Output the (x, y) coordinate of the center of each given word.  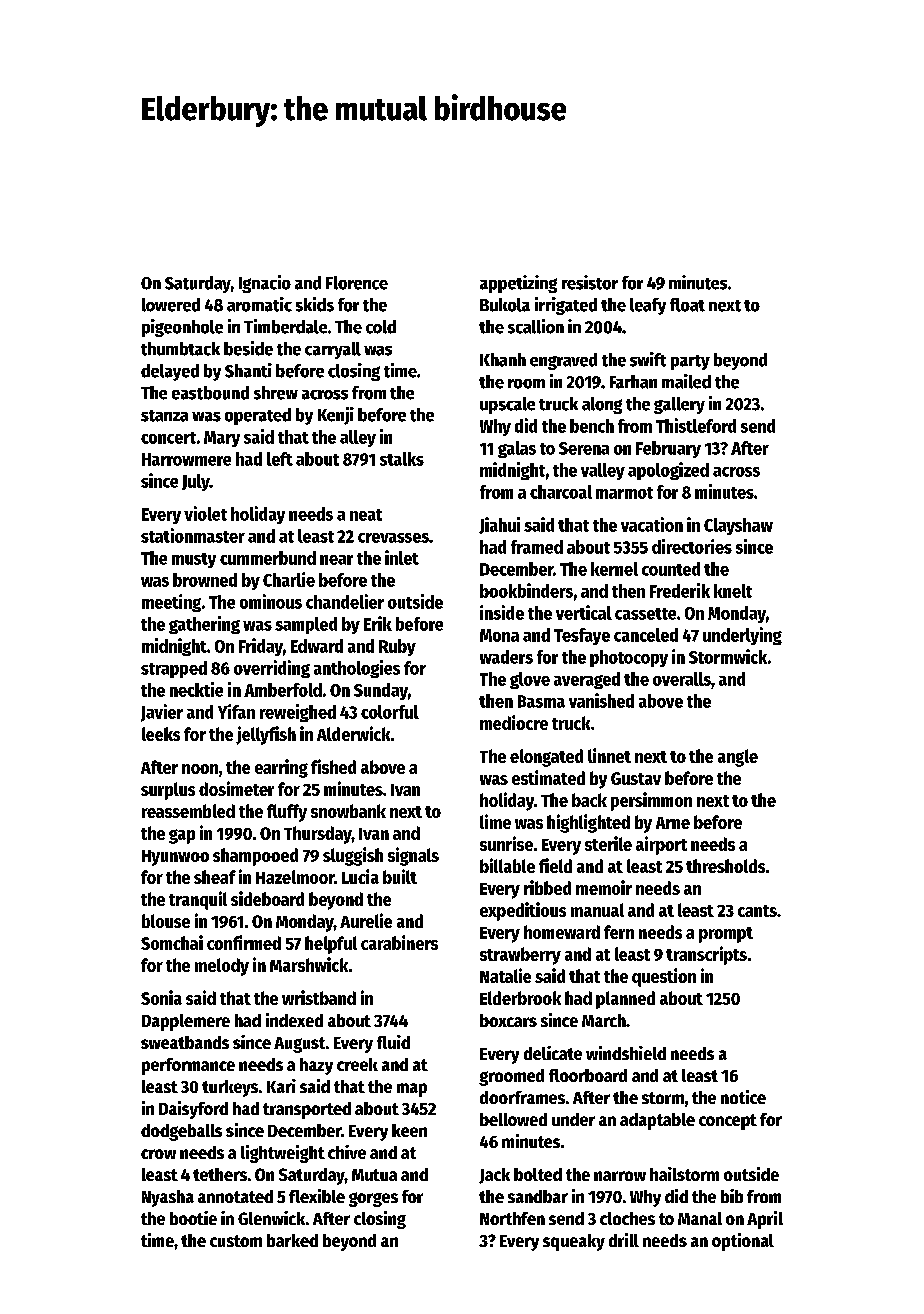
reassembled (188, 811)
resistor (590, 282)
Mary (222, 439)
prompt (726, 935)
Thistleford (696, 425)
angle (738, 758)
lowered (171, 305)
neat (366, 515)
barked (292, 1240)
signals (413, 856)
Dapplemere (186, 1022)
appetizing (518, 284)
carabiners (399, 942)
